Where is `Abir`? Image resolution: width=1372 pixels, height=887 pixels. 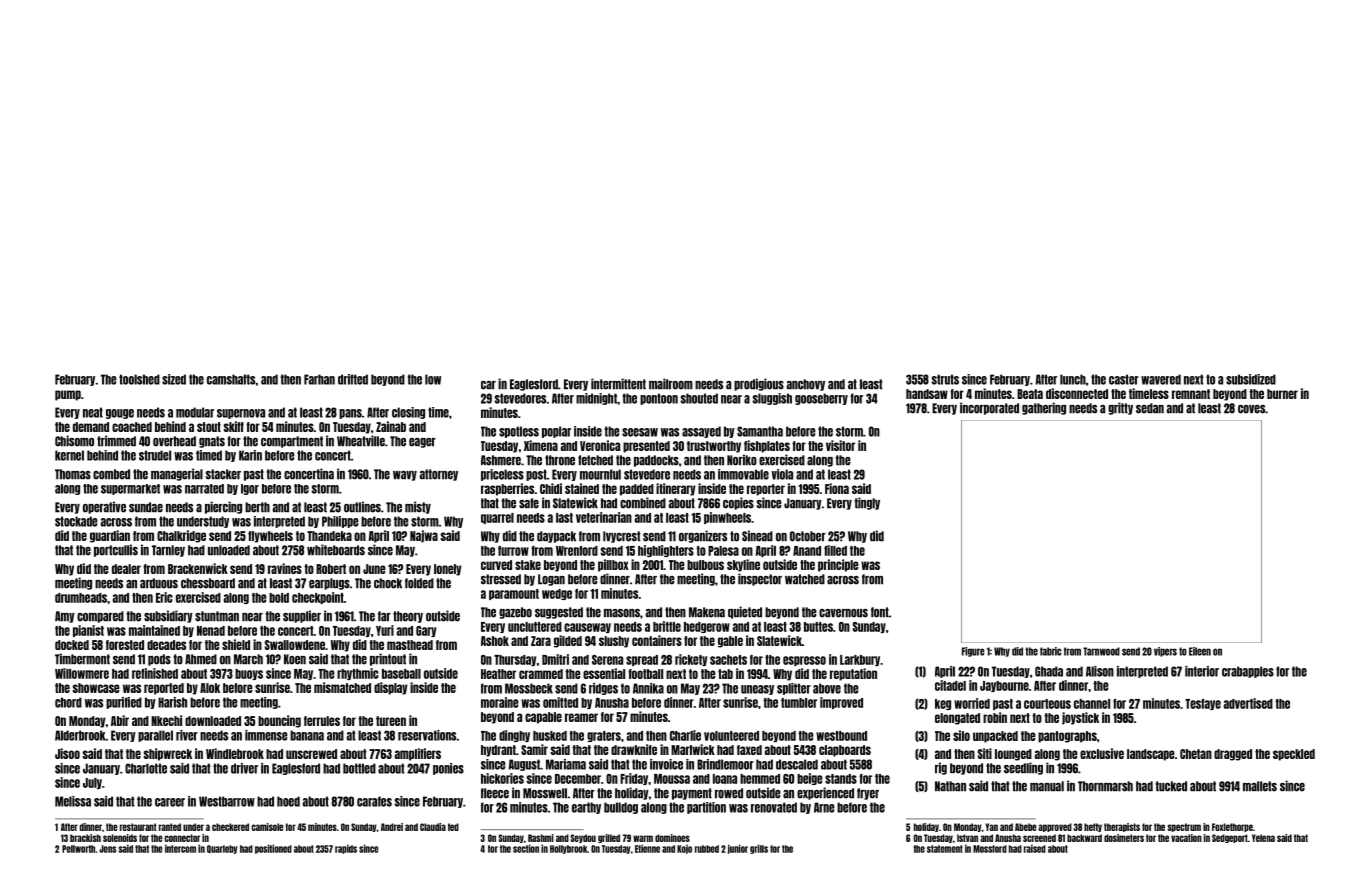
Abir is located at coordinates (120, 720).
